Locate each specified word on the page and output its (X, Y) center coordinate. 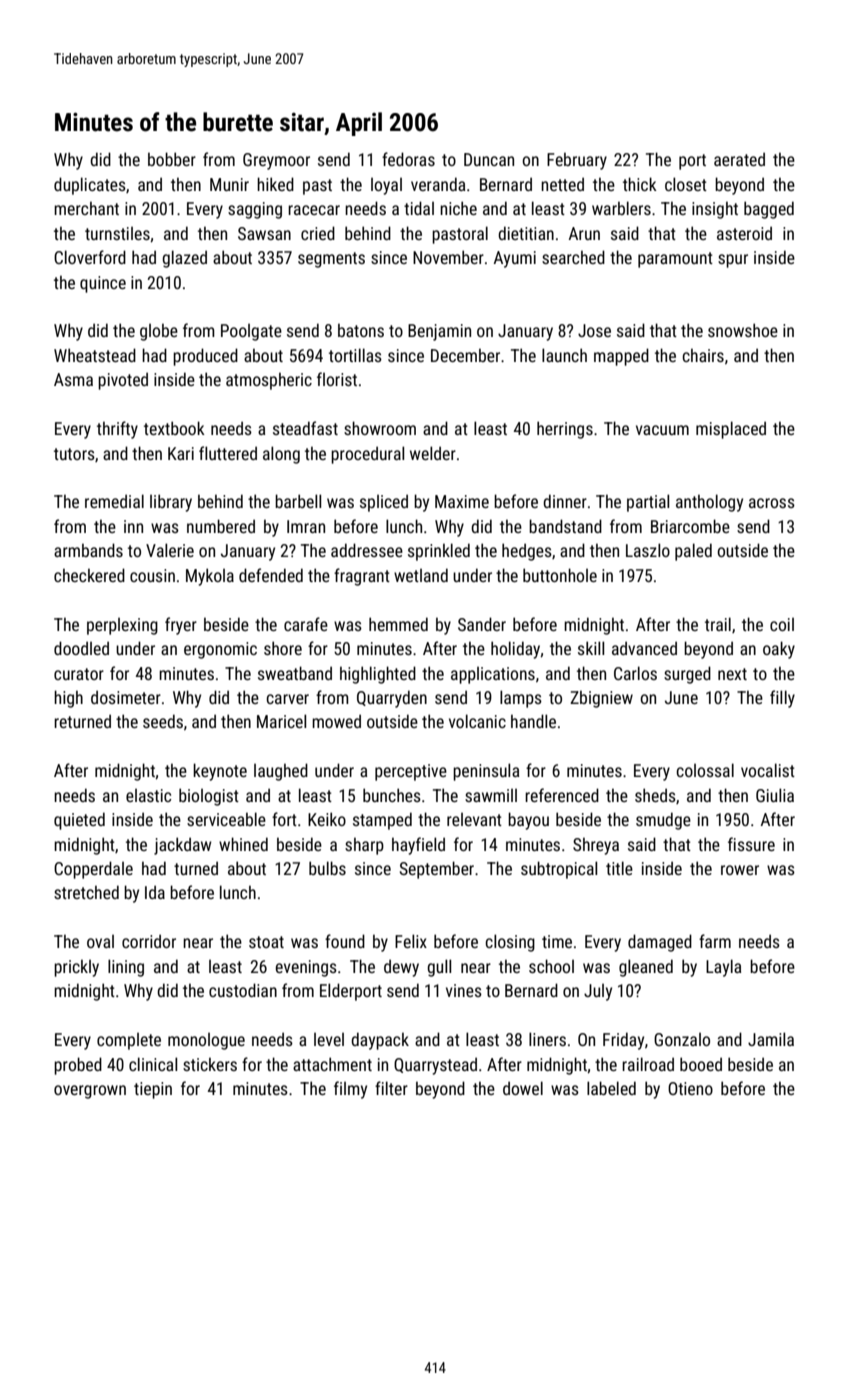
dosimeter (126, 697)
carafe (306, 624)
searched (573, 257)
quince (103, 284)
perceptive (411, 772)
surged (687, 675)
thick (640, 184)
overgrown (90, 1092)
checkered (89, 575)
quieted (79, 821)
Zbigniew (601, 699)
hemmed (398, 624)
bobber (172, 159)
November (448, 257)
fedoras (408, 159)
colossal (705, 770)
